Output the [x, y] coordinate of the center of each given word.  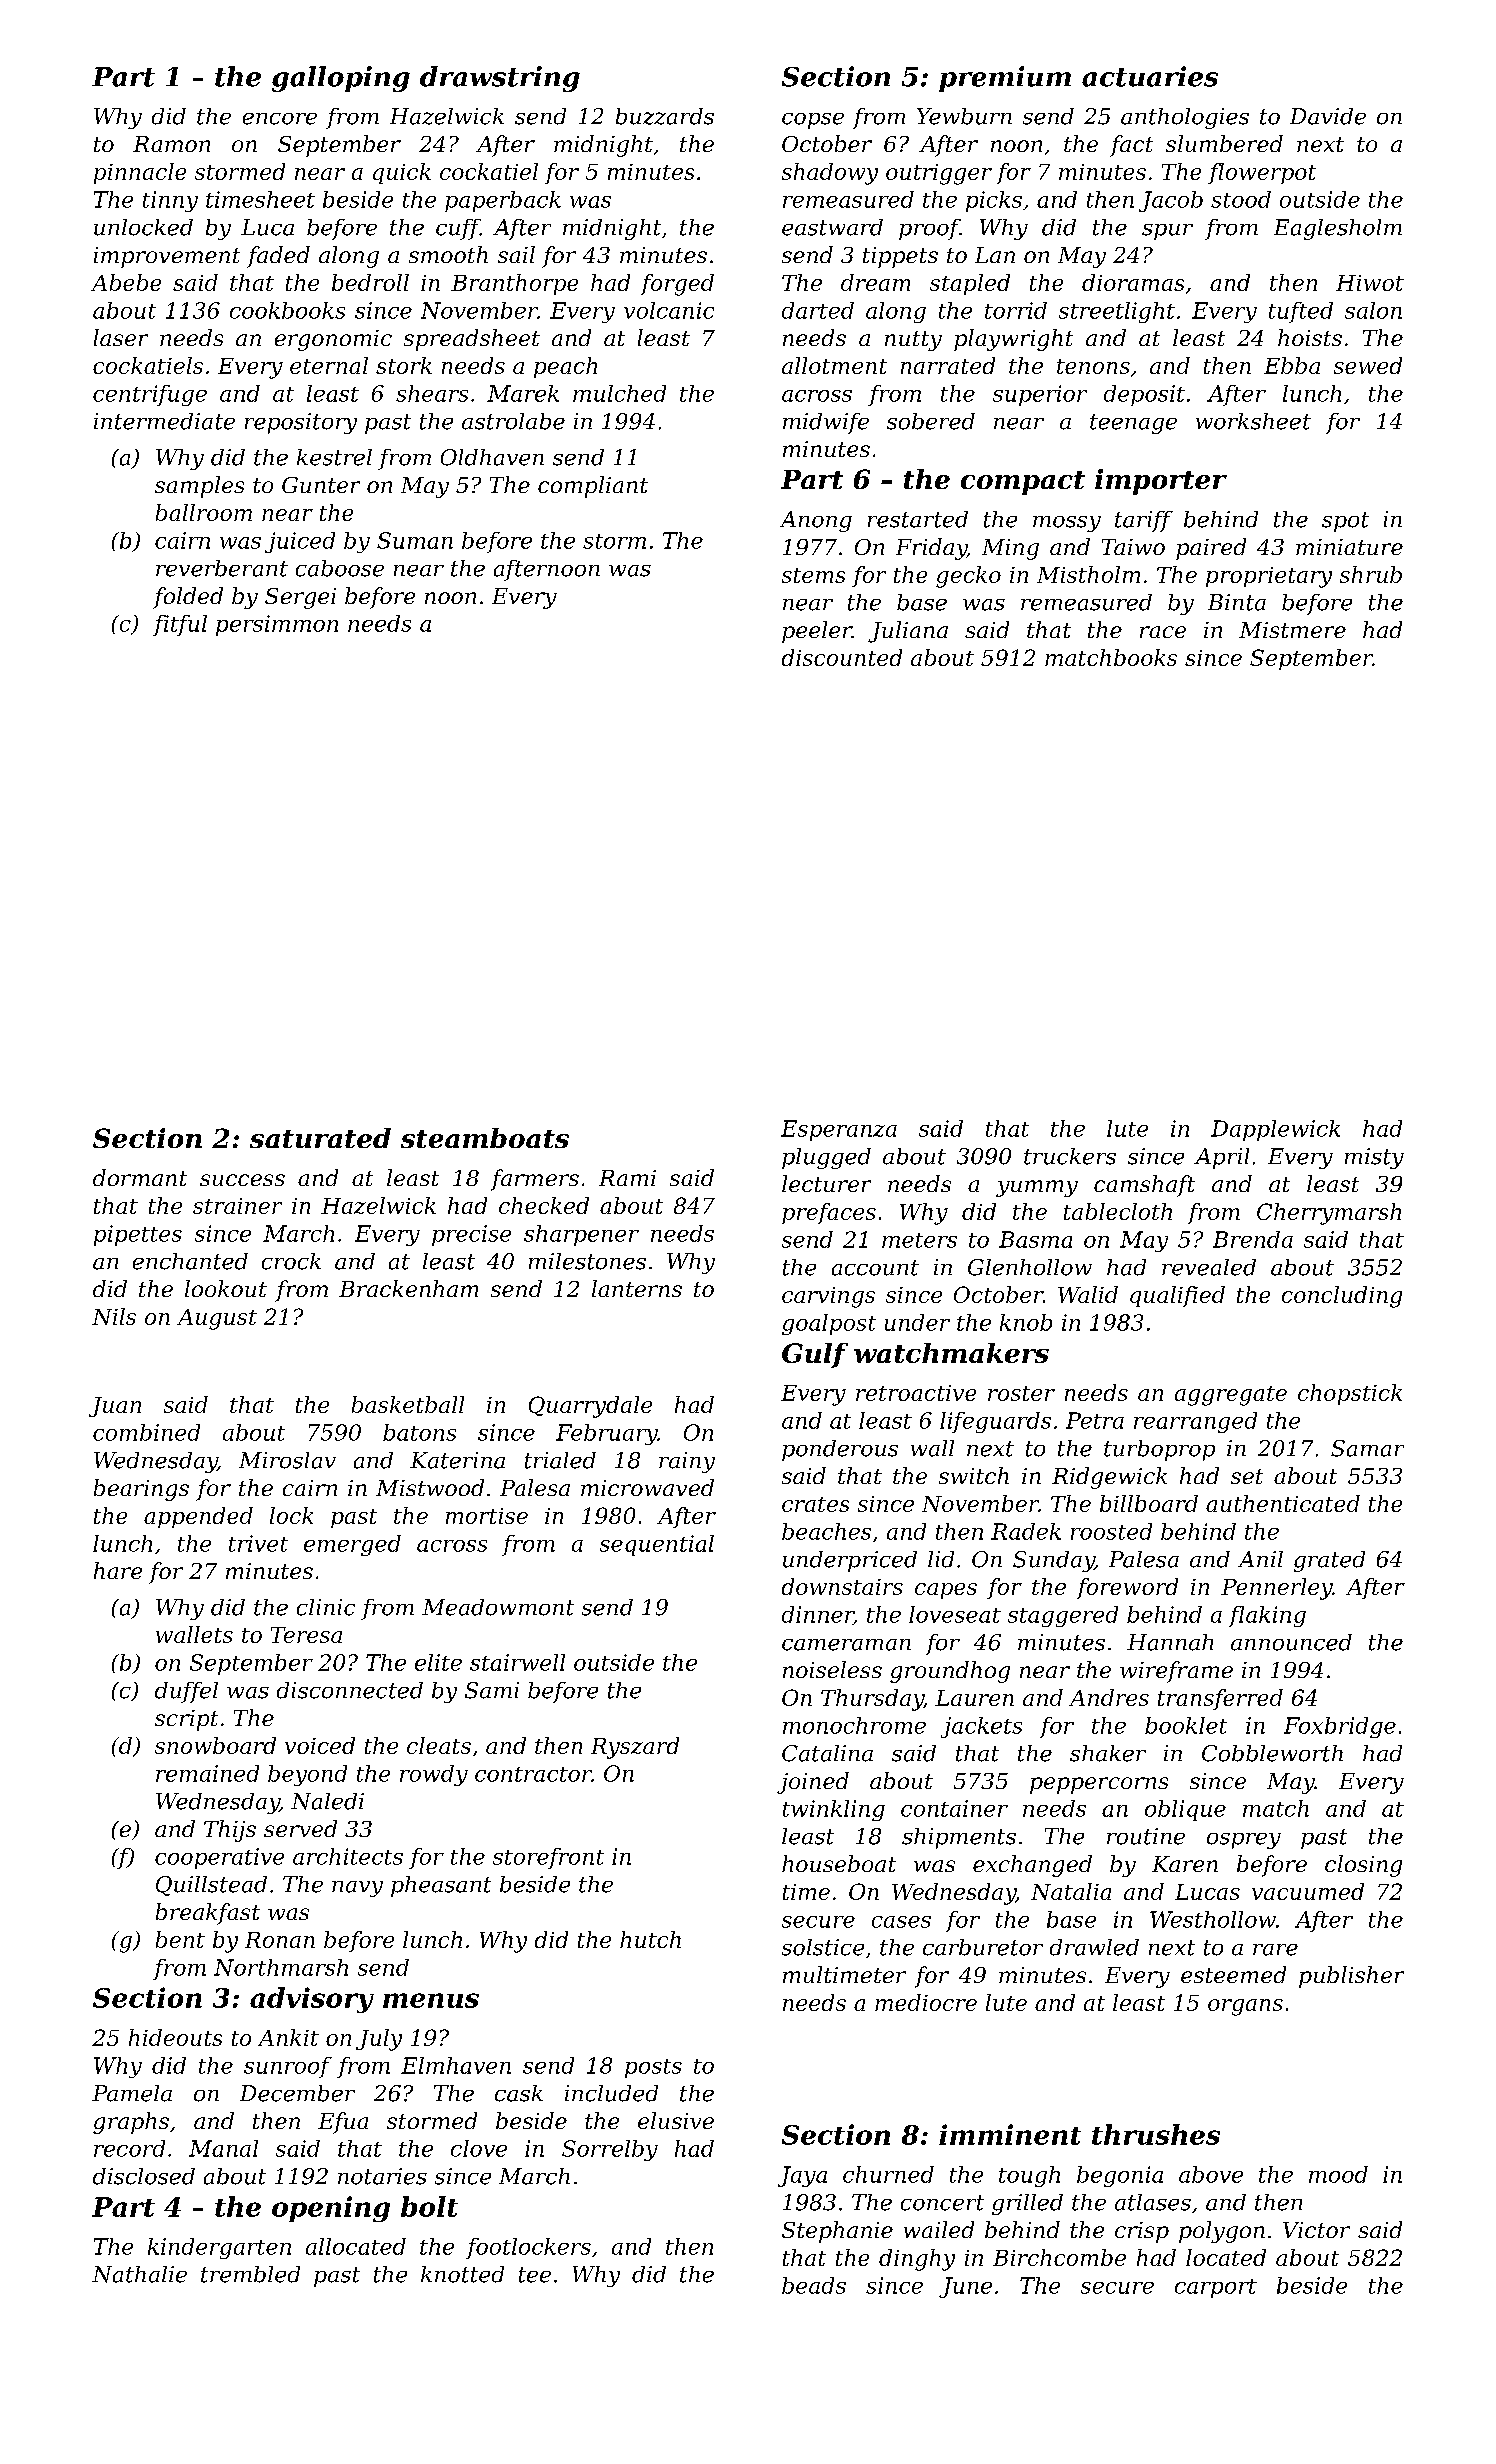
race [1163, 632]
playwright [1013, 340]
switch [974, 1475]
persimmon [277, 625]
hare [118, 1570]
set [1247, 1476]
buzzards [665, 116]
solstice [823, 1947]
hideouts [175, 2037]
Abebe [126, 282]
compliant [593, 487]
